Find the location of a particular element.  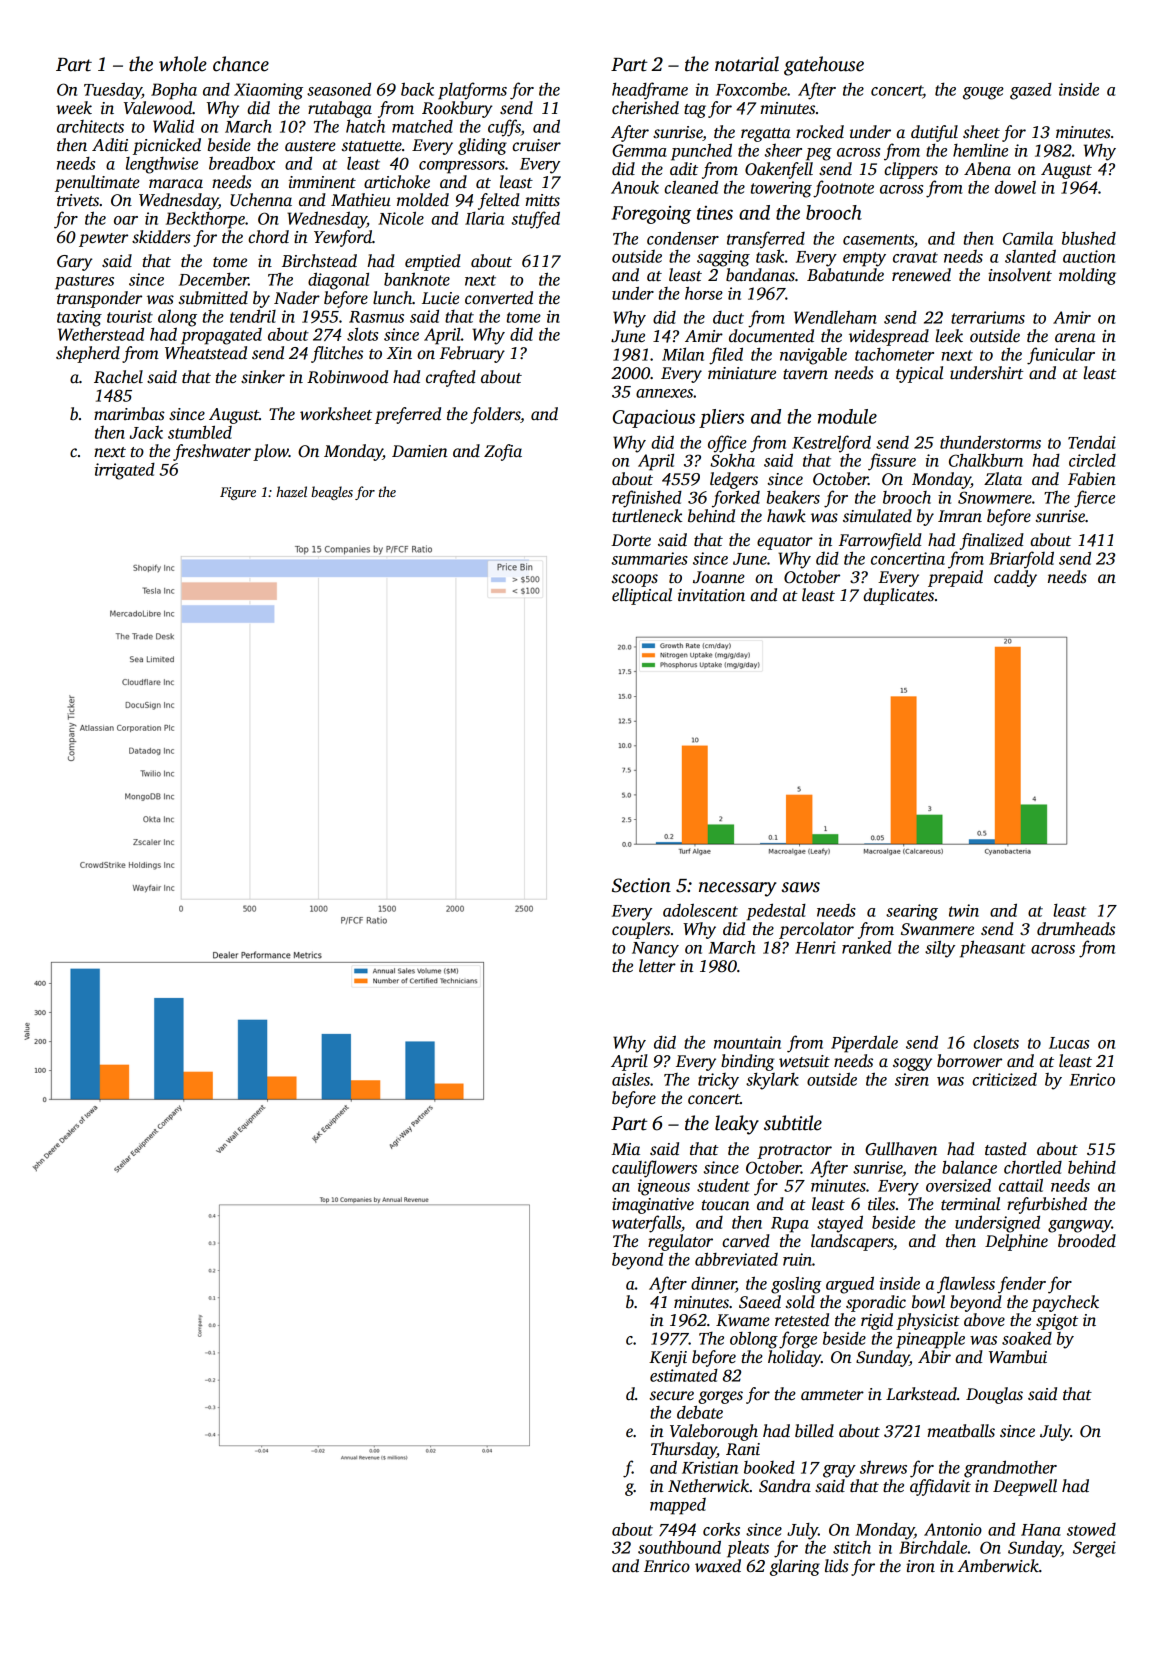

Capacious is located at coordinates (654, 418).
